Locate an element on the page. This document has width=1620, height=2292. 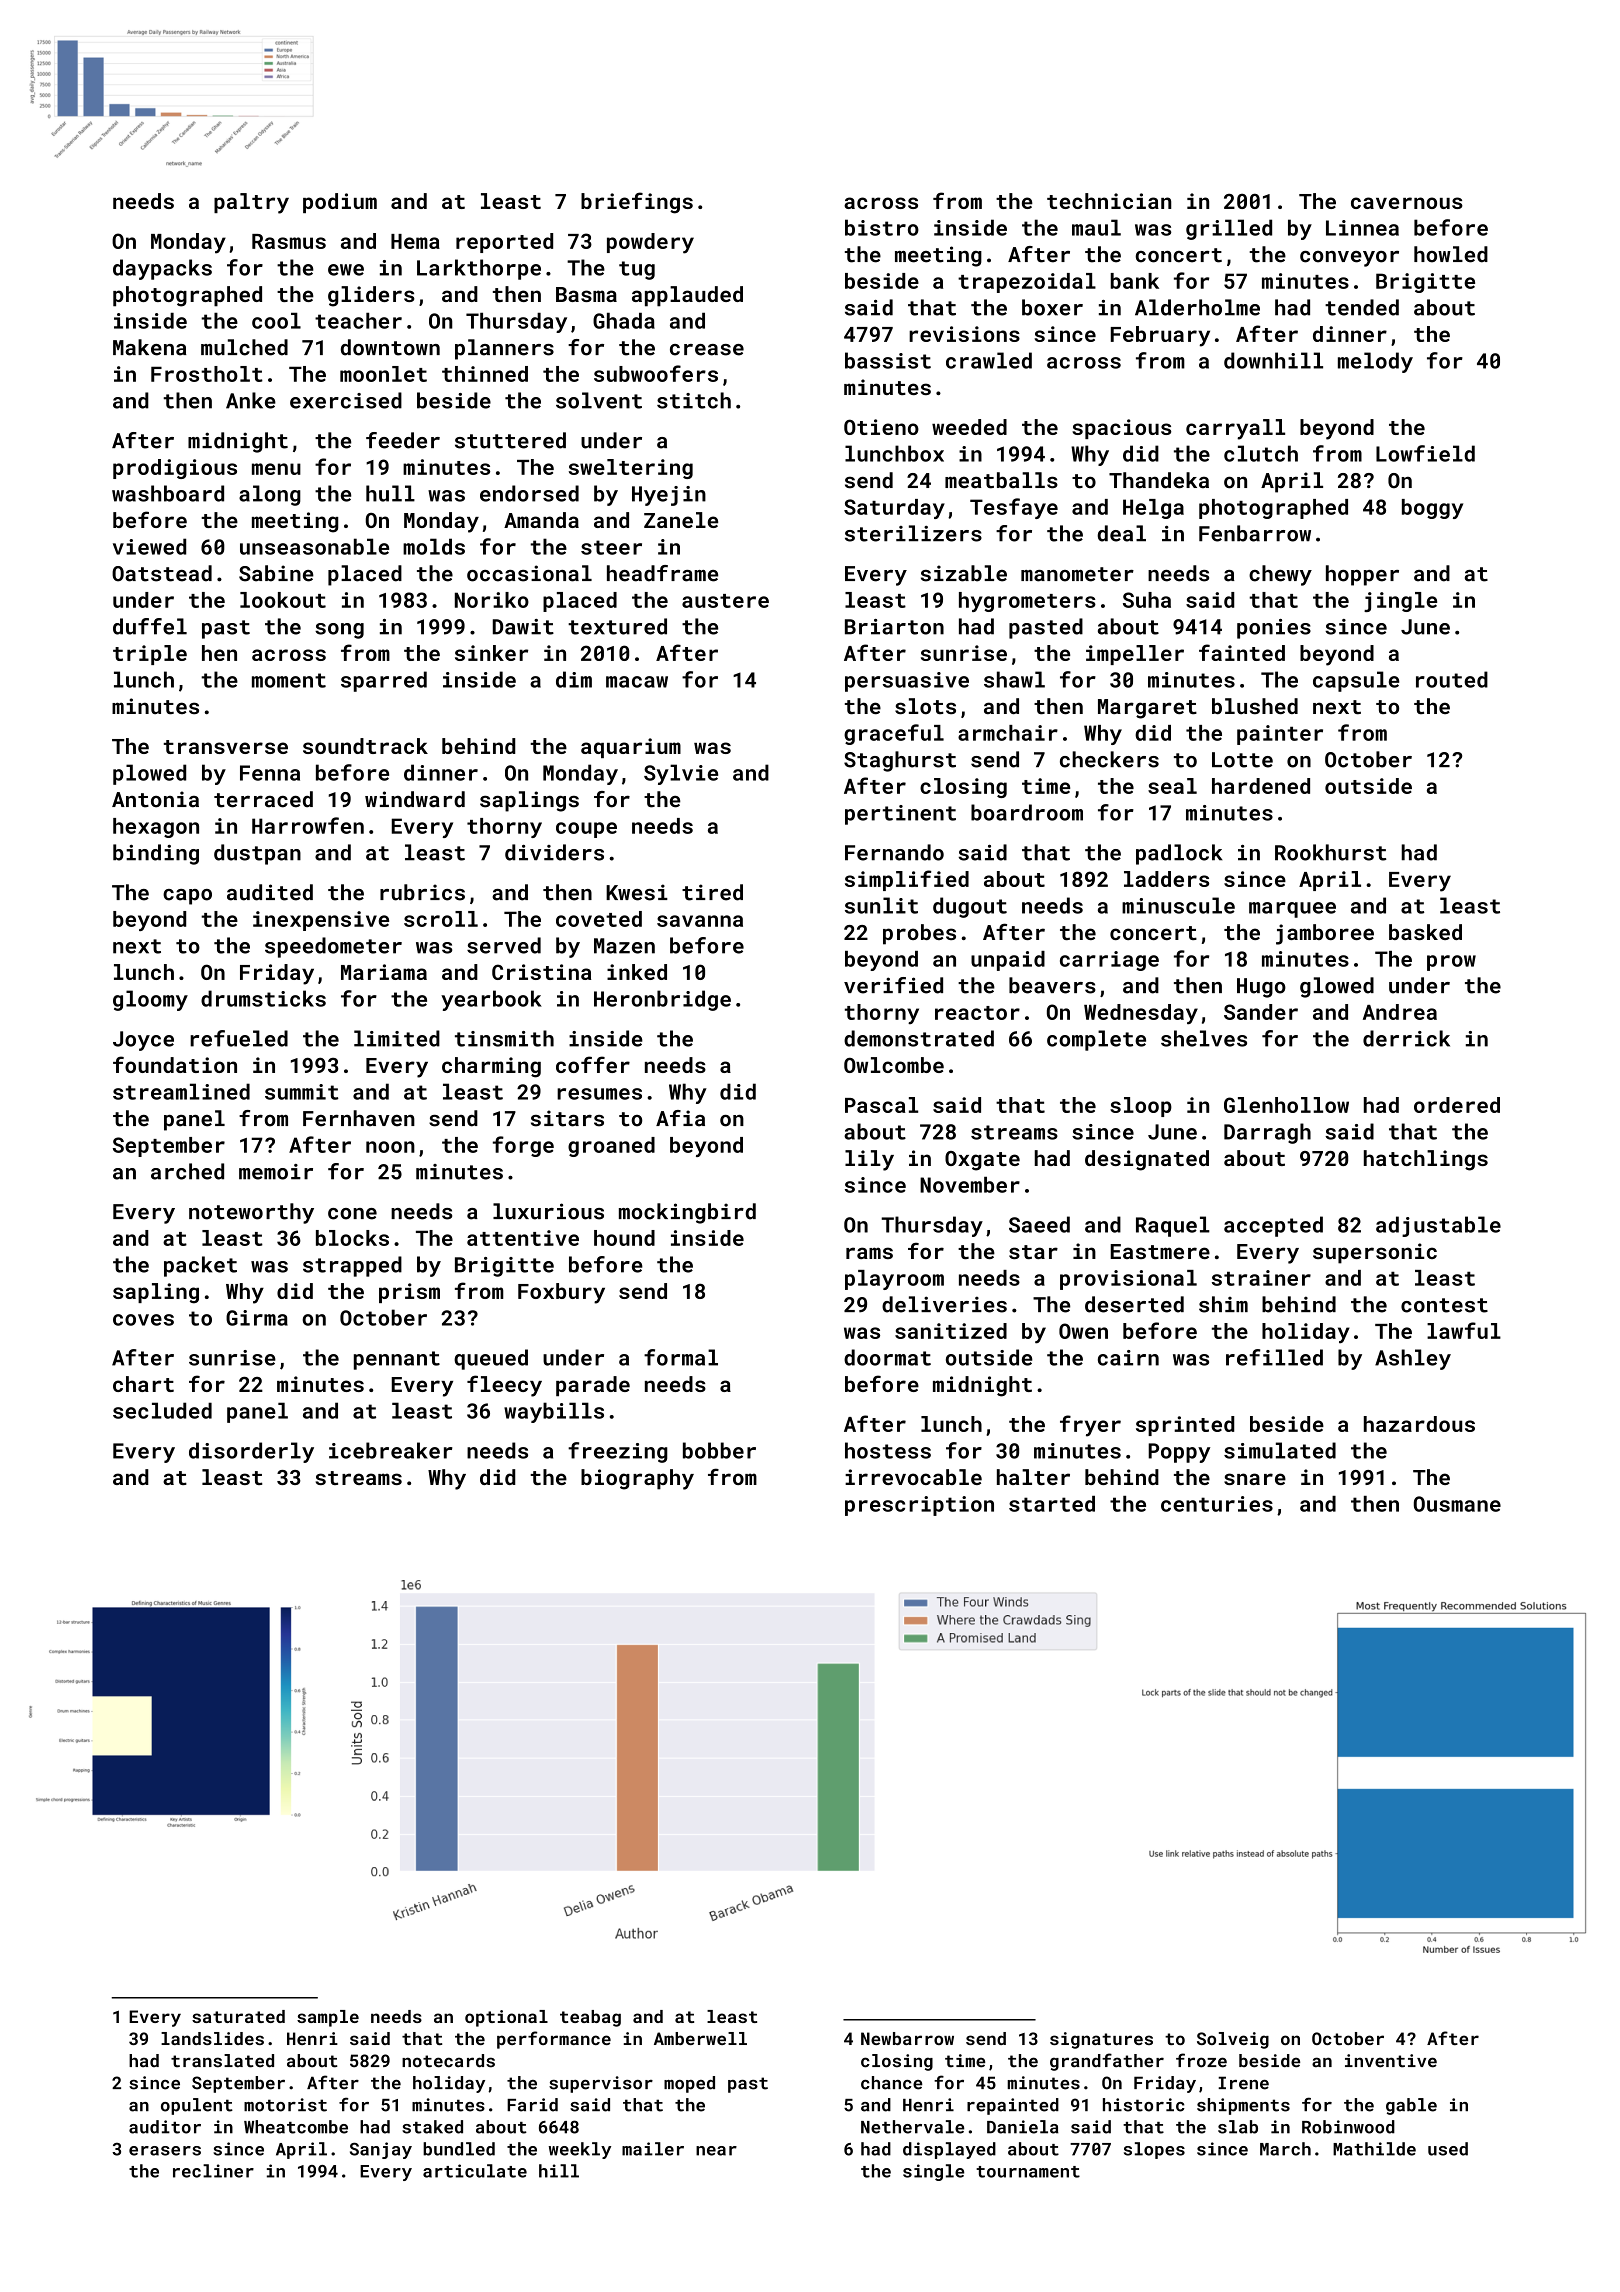
grilled is located at coordinates (1229, 229).
